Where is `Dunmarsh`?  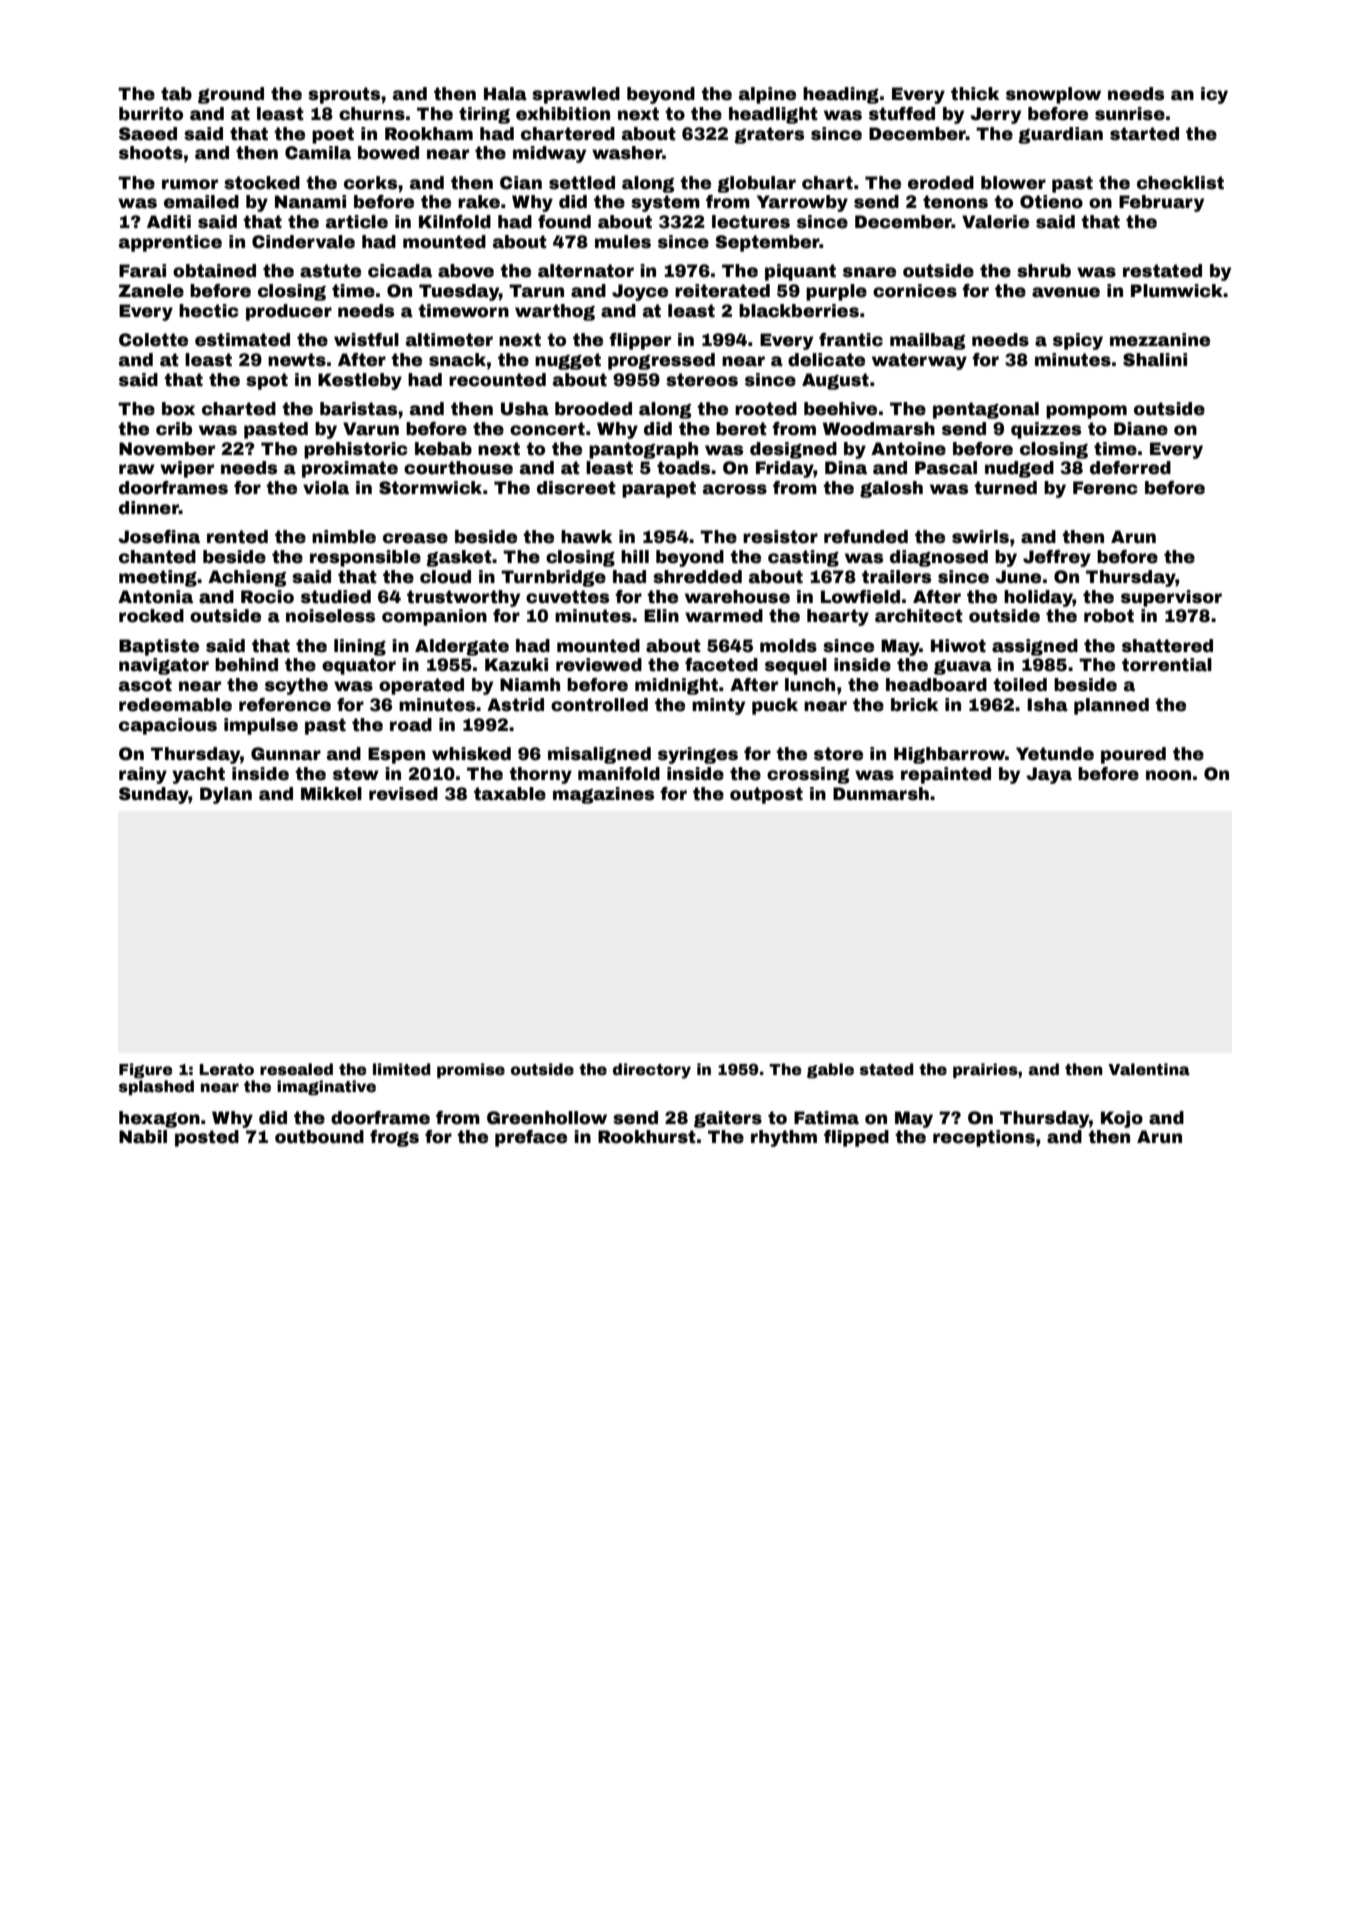
Dunmarsh is located at coordinates (881, 794).
